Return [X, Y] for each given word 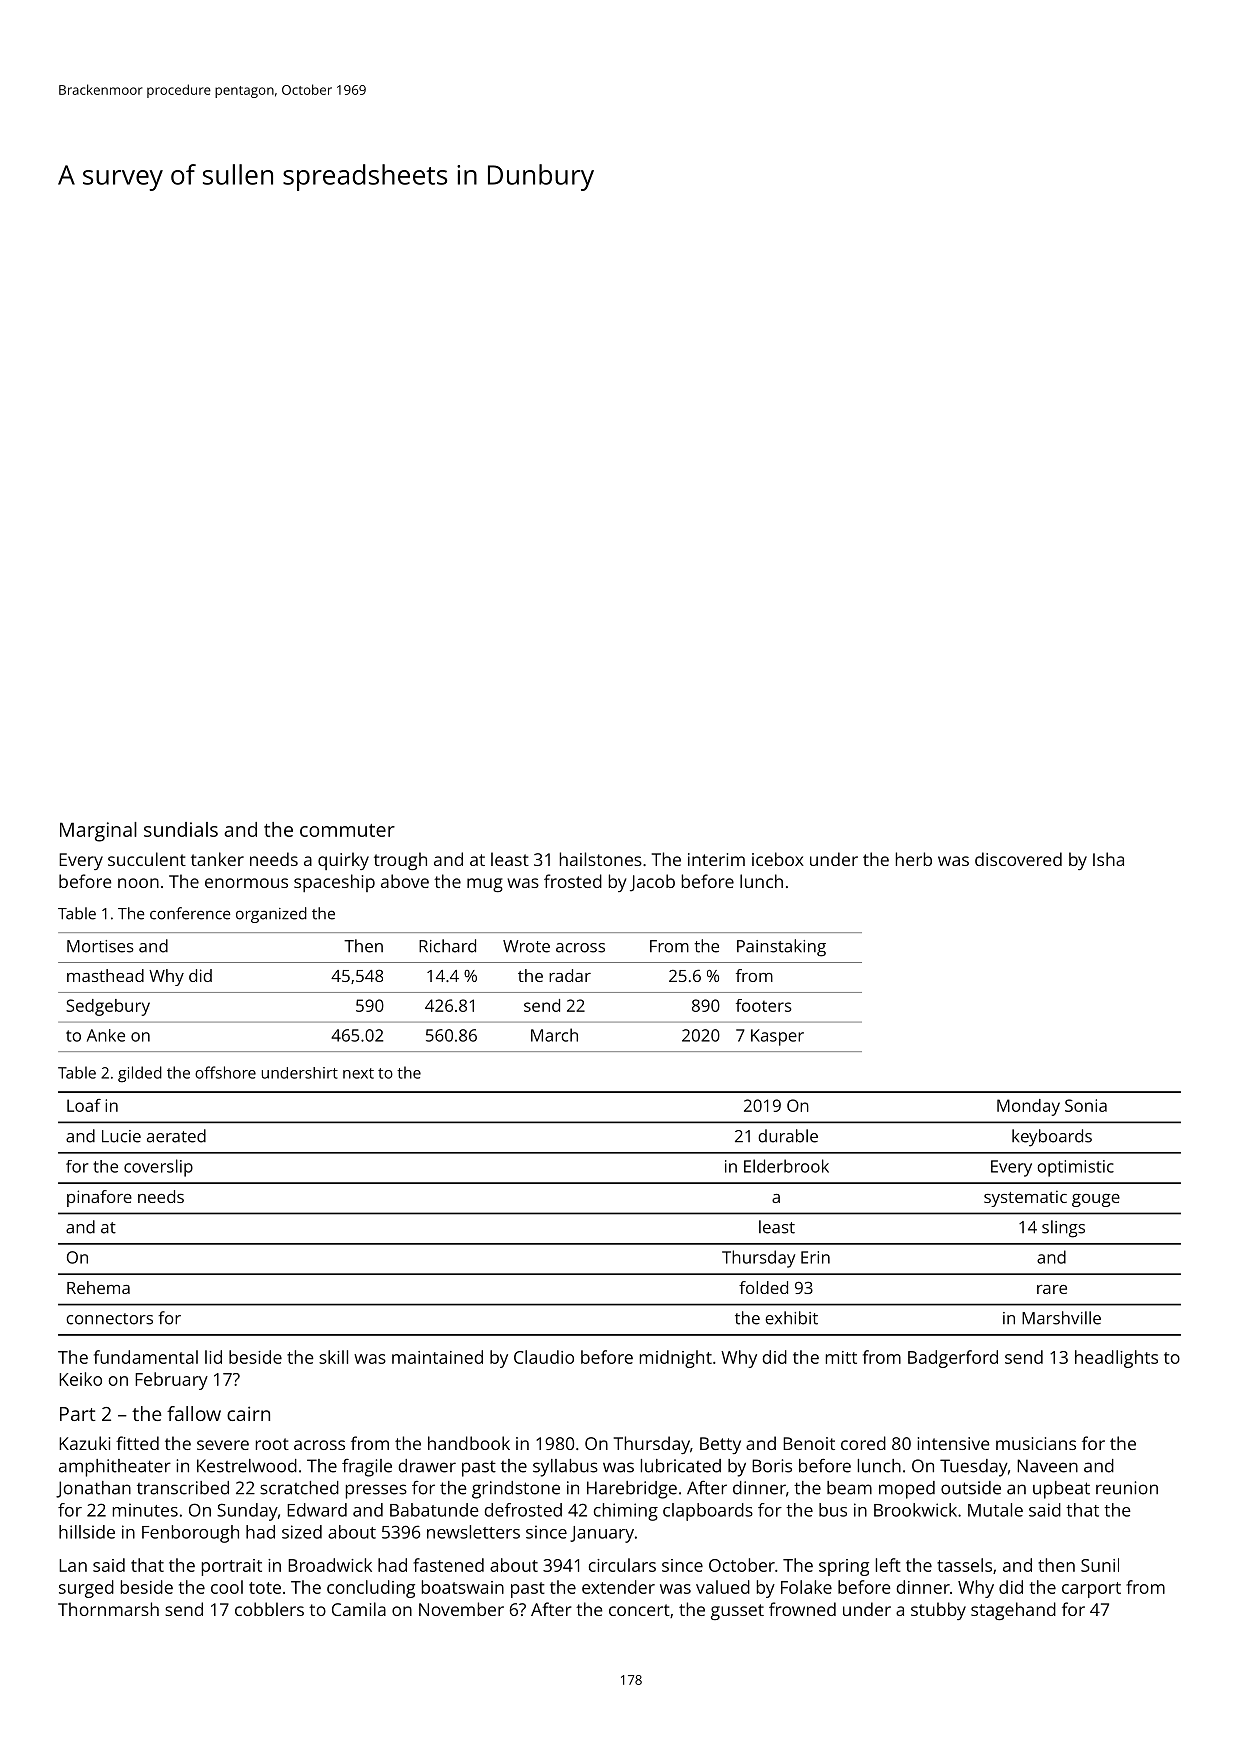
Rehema [98, 1287]
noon [138, 883]
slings [1063, 1229]
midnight [676, 1359]
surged [86, 1589]
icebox [778, 859]
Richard [447, 946]
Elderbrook [786, 1166]
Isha [1108, 859]
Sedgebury [108, 1007]
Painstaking [781, 948]
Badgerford [953, 1359]
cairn [248, 1413]
